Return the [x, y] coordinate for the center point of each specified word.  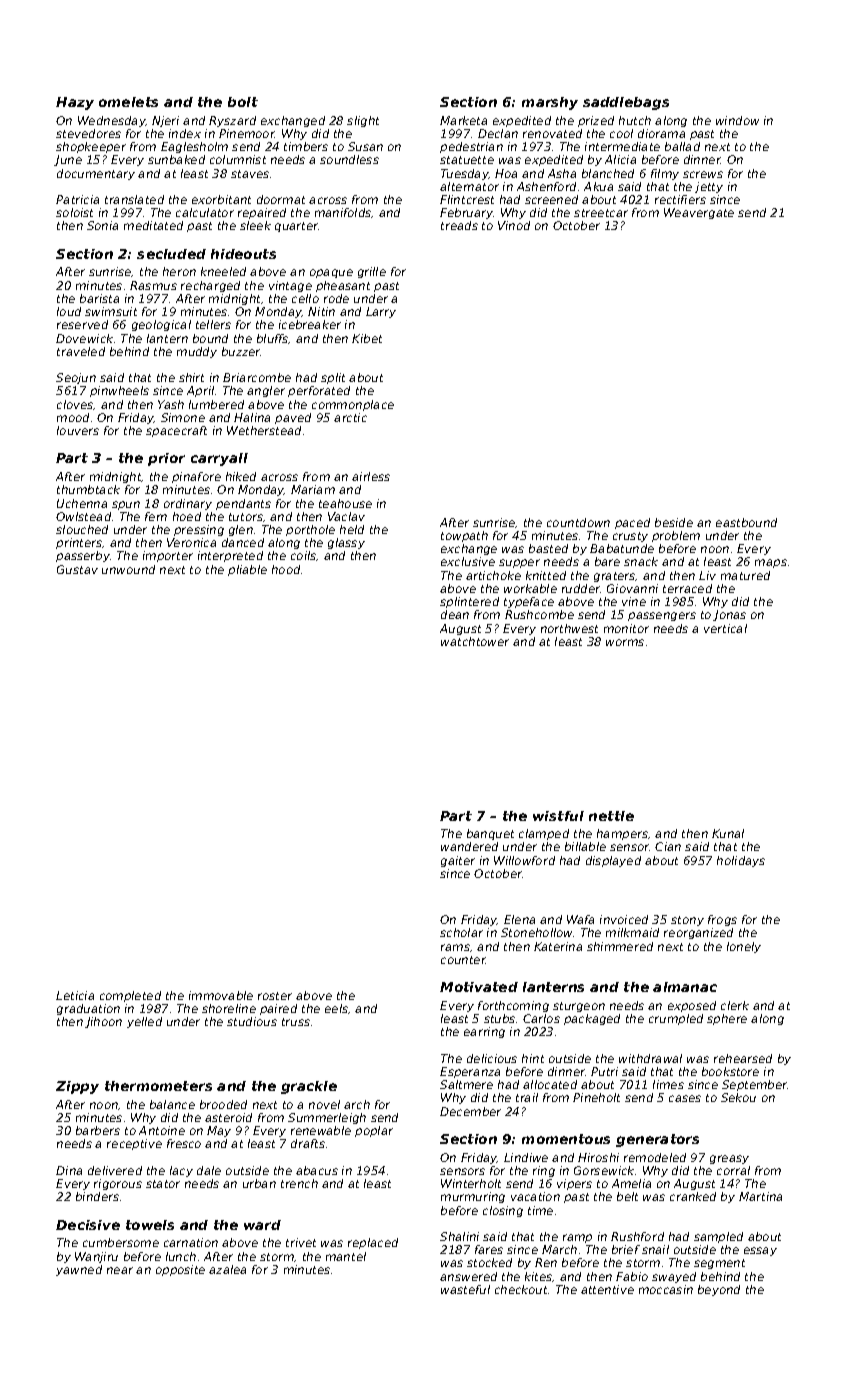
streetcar [601, 213]
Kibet [367, 338]
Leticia [75, 995]
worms [625, 642]
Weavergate [699, 213]
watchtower [475, 641]
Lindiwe [526, 1157]
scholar [461, 932]
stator [163, 1184]
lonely [744, 947]
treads [459, 225]
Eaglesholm [194, 147]
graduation [88, 1009]
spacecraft [176, 431]
